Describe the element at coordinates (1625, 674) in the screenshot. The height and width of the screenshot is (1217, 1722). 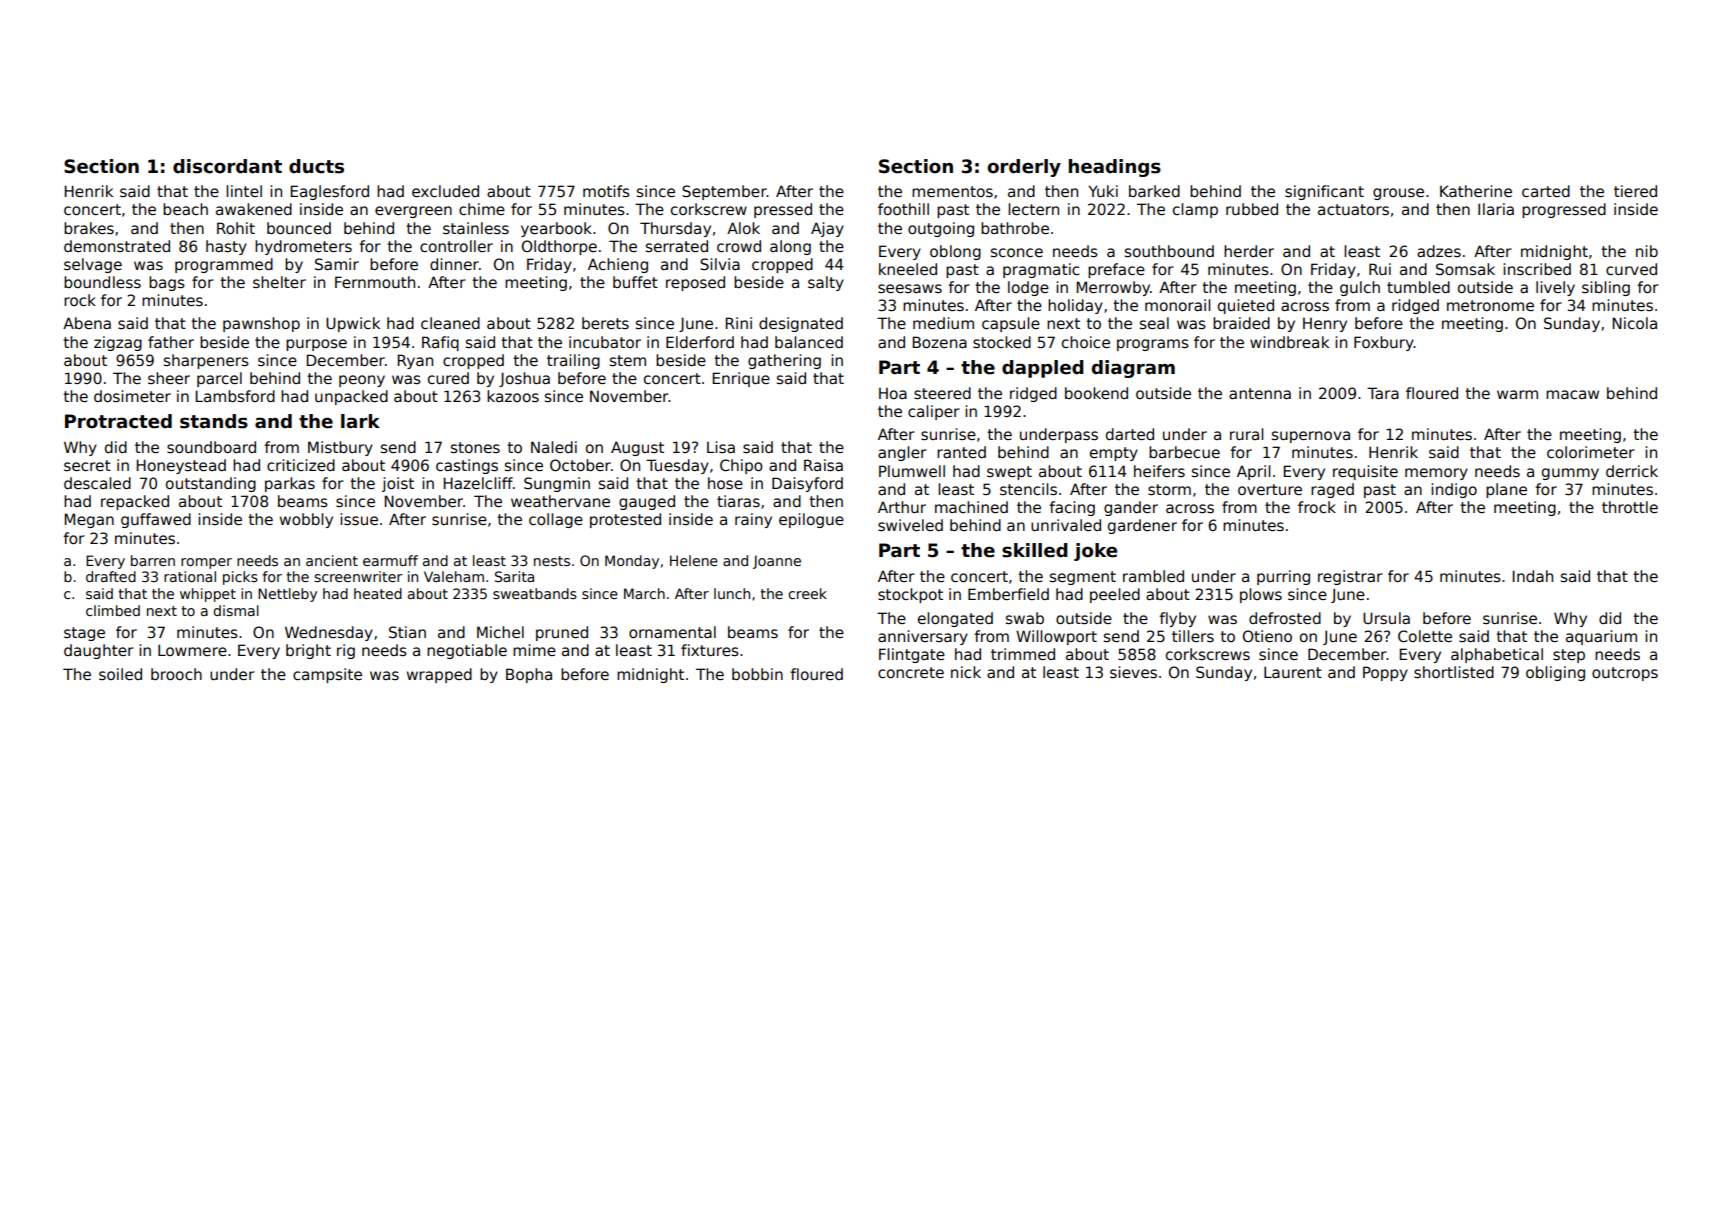
I see `outcrops` at that location.
